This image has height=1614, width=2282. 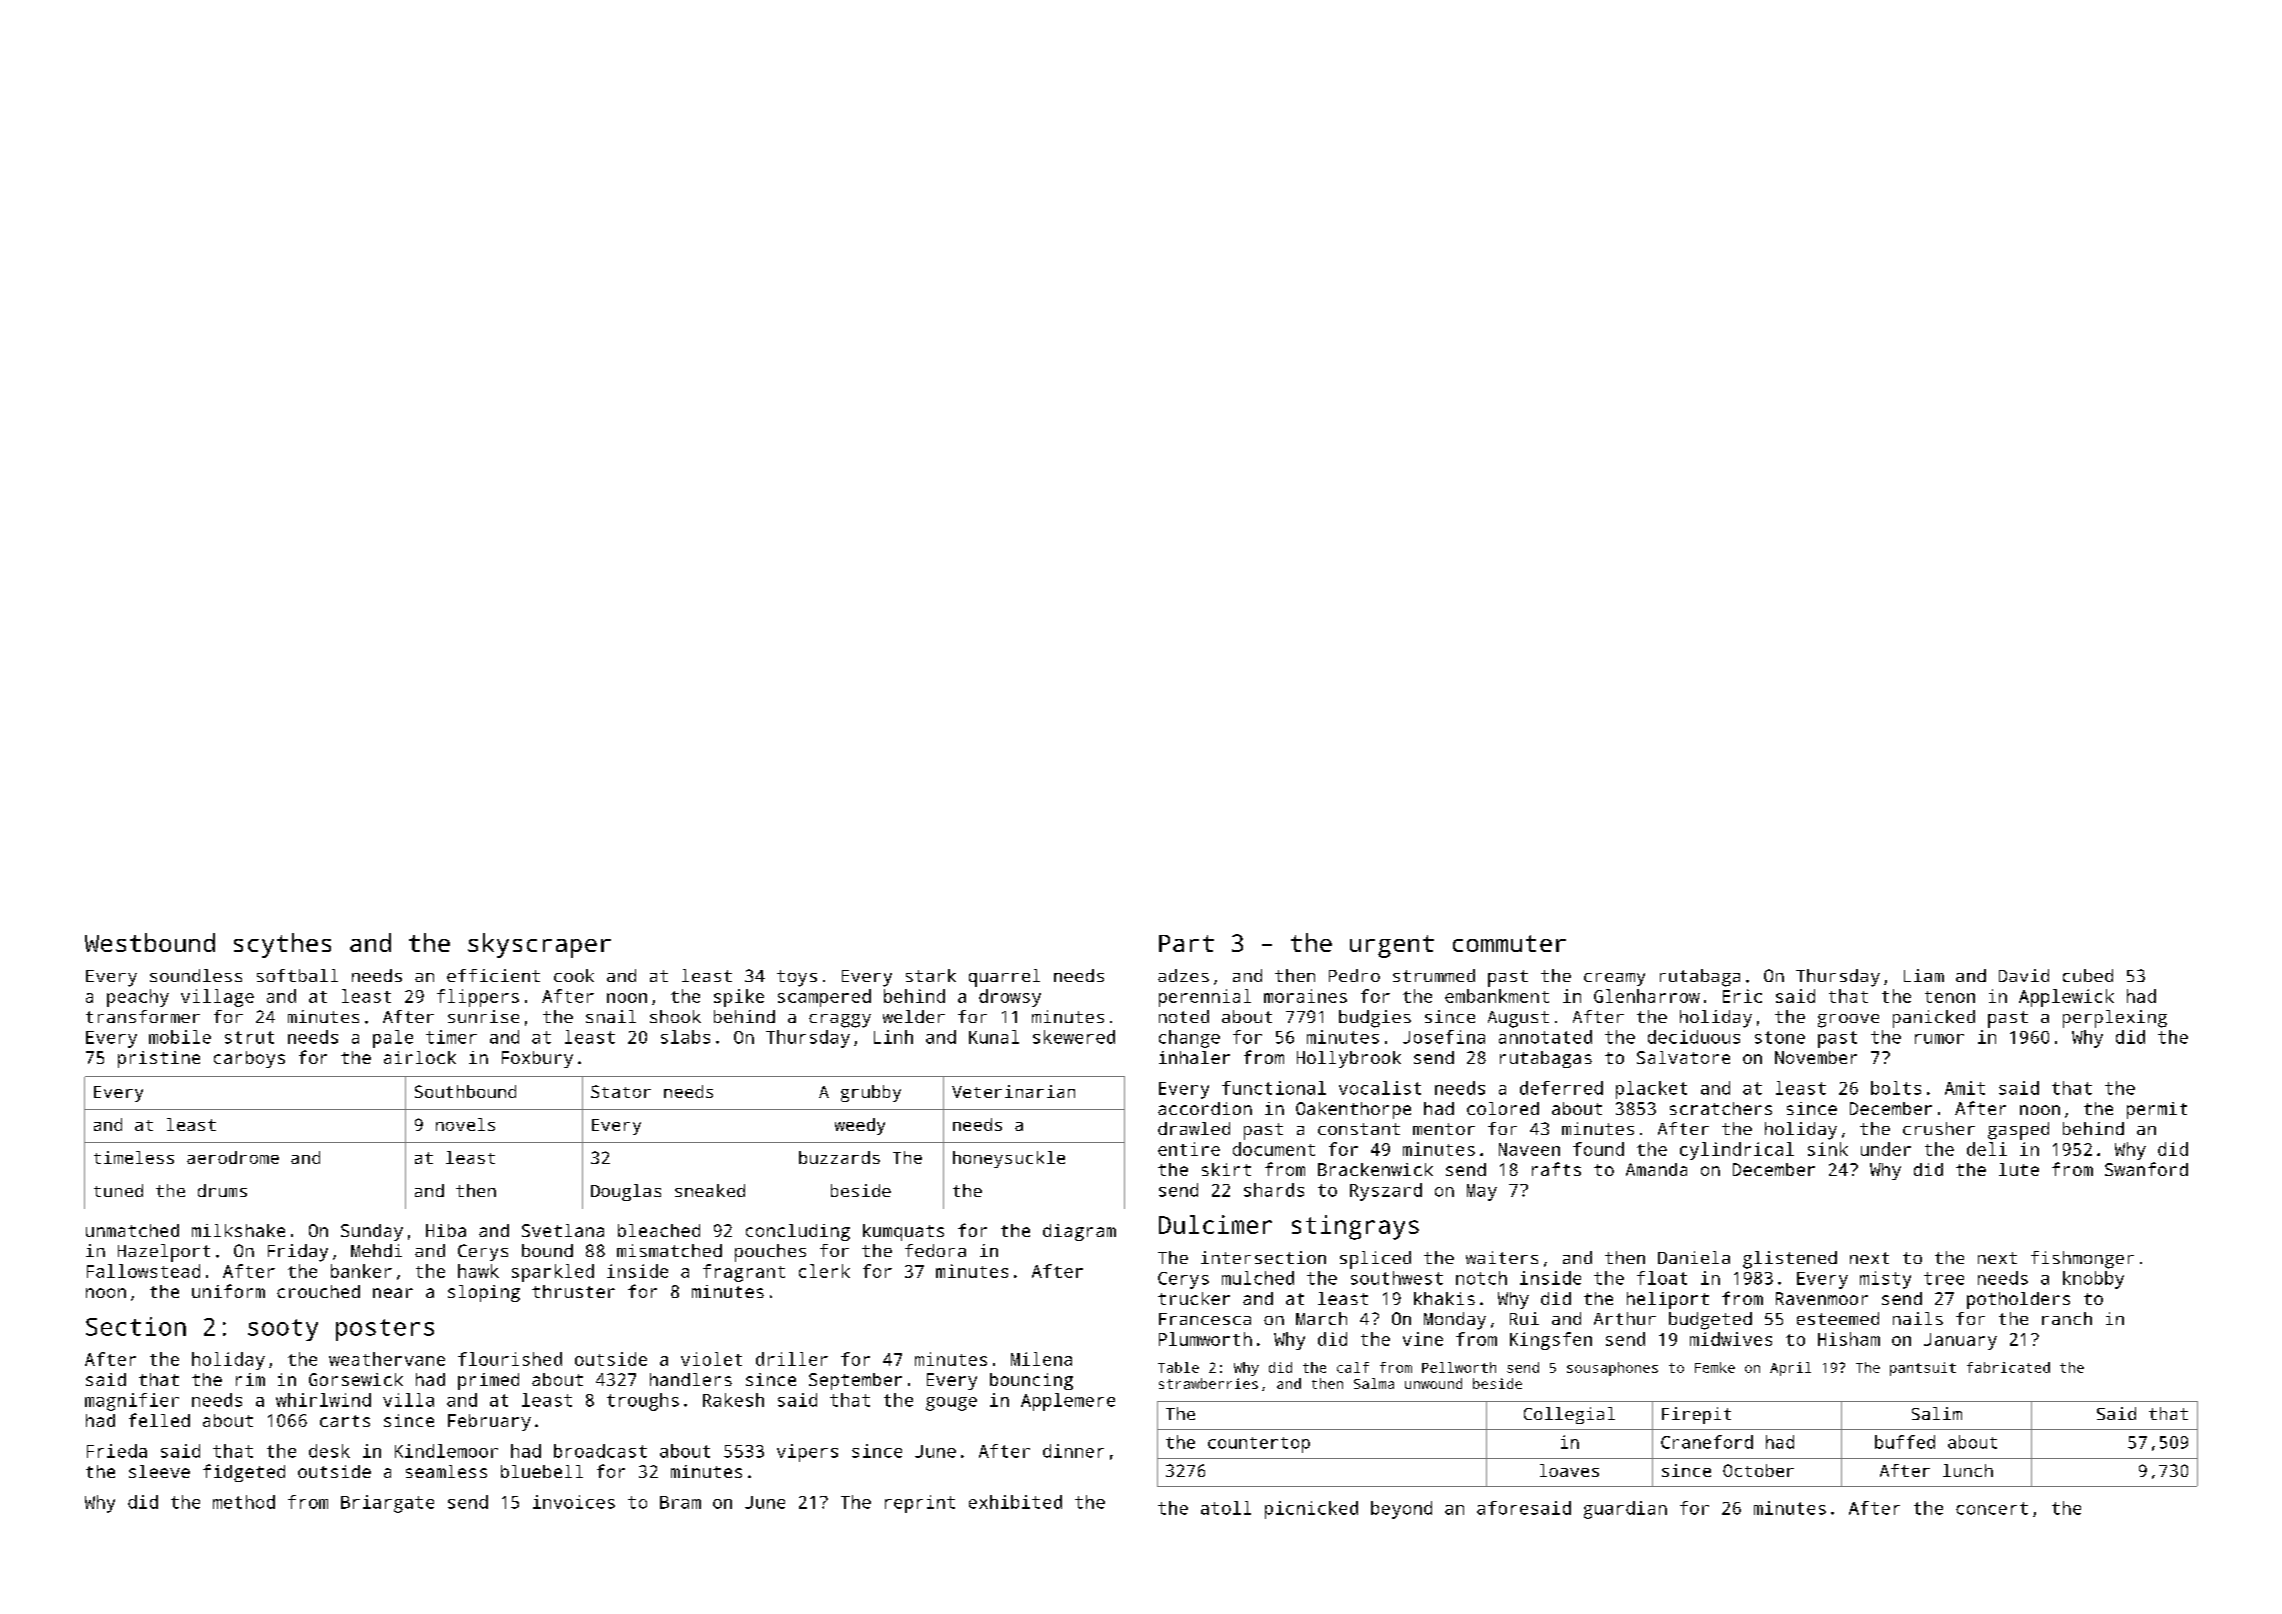 What do you see at coordinates (539, 945) in the image?
I see `skyscraper` at bounding box center [539, 945].
